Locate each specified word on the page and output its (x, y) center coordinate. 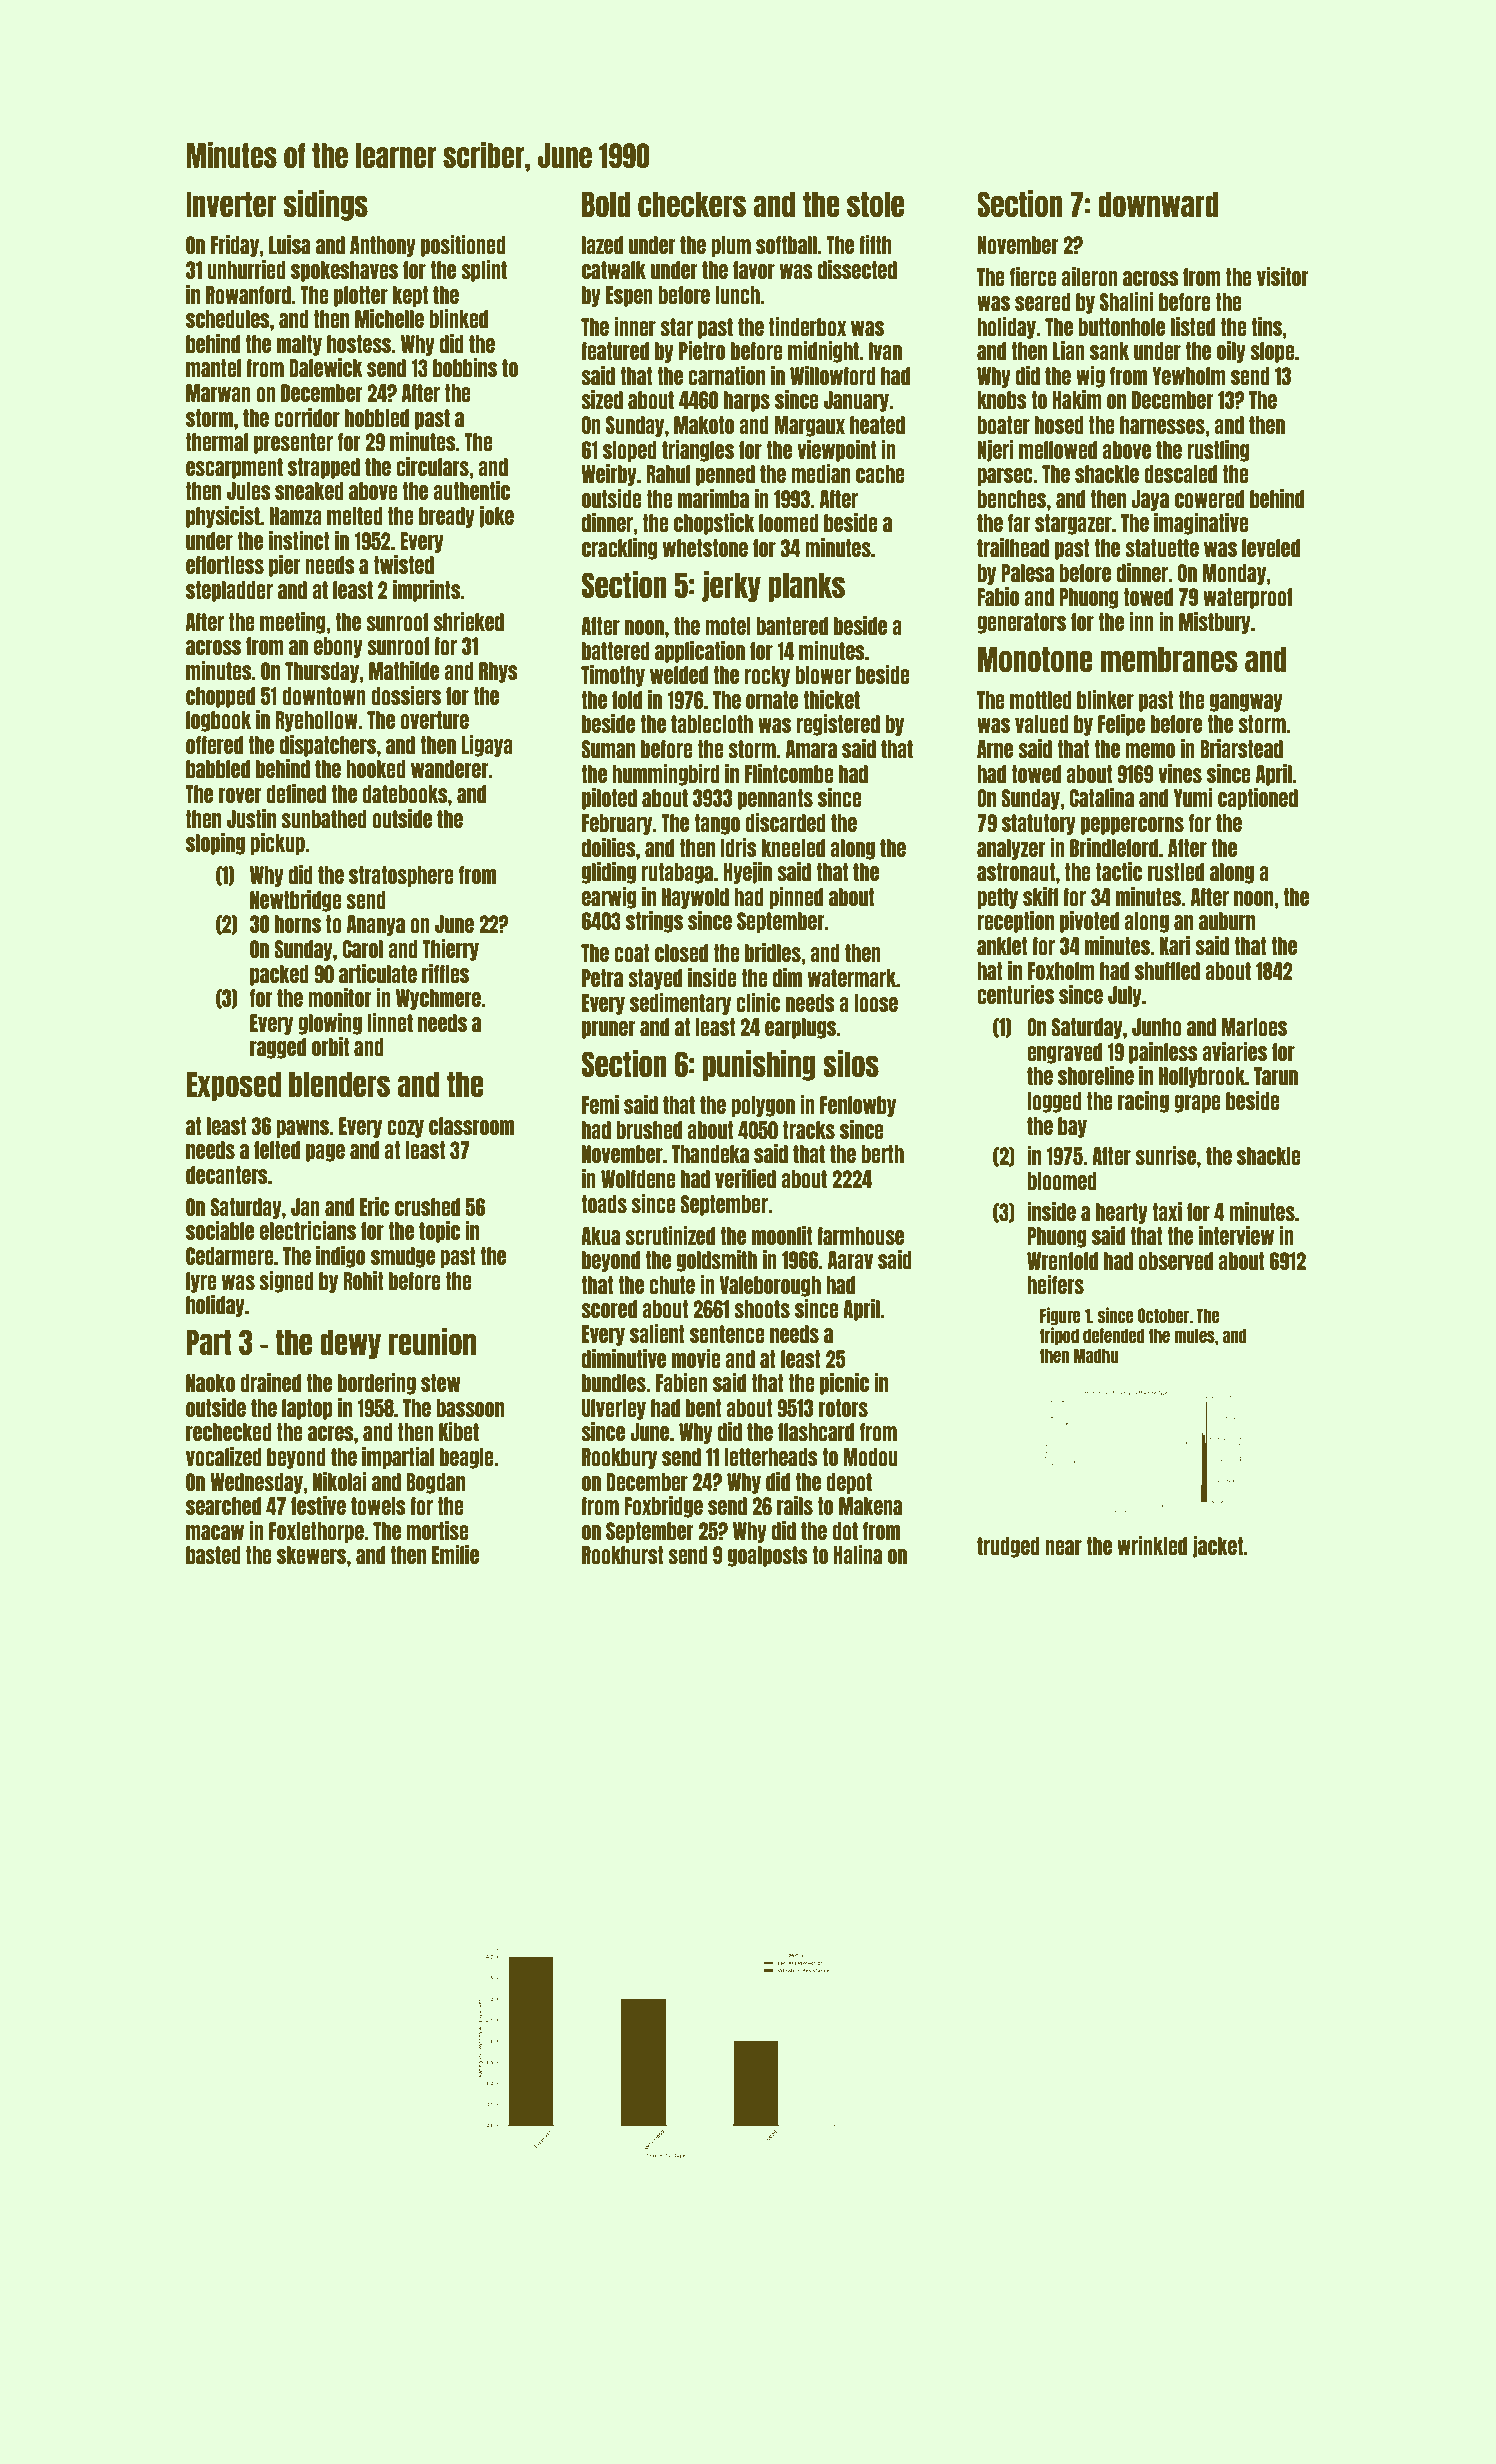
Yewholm (1189, 376)
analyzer (1011, 849)
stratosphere (401, 876)
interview (1236, 1235)
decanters (227, 1175)
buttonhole (1121, 327)
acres (331, 1433)
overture (434, 720)
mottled (1041, 700)
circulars (432, 466)
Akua (600, 1236)
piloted (609, 799)
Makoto (704, 425)
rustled (1176, 872)
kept (410, 296)
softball (786, 245)
